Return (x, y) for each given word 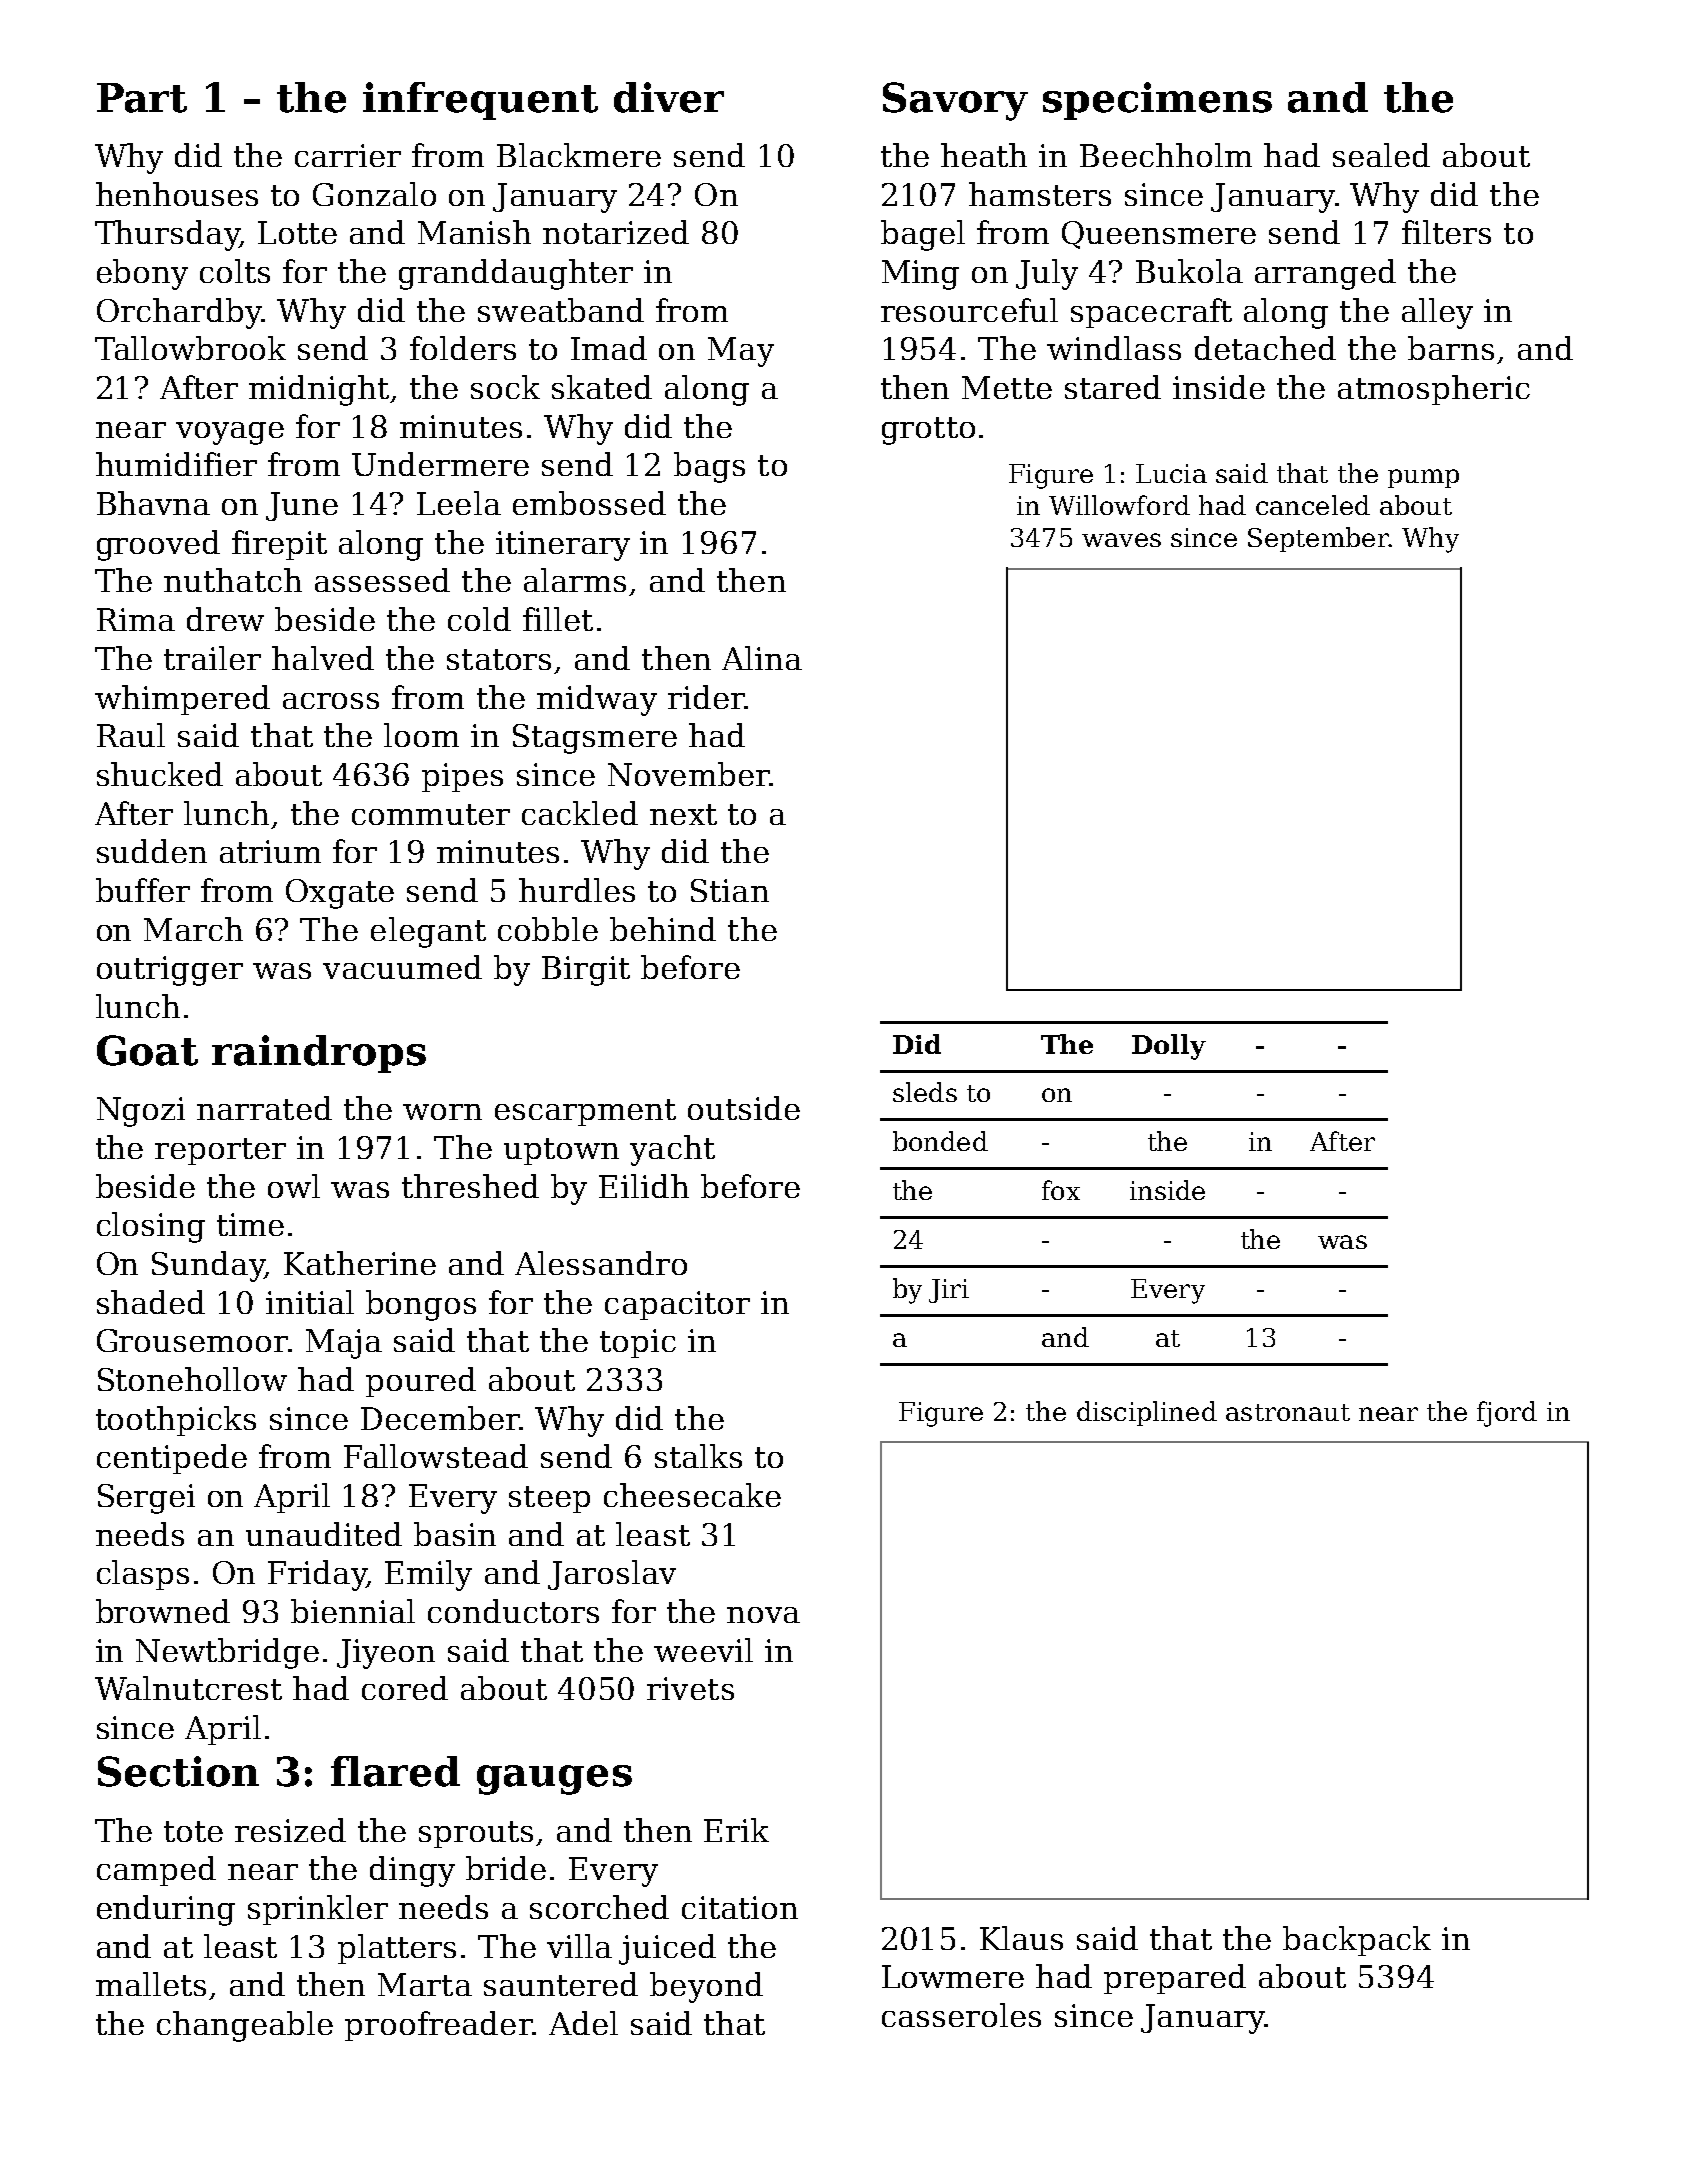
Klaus (1021, 1938)
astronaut (1288, 1412)
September (1318, 539)
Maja (344, 1344)
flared (395, 1771)
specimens (1157, 101)
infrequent (480, 101)
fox (1061, 1190)
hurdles (577, 890)
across (331, 701)
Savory (955, 101)
